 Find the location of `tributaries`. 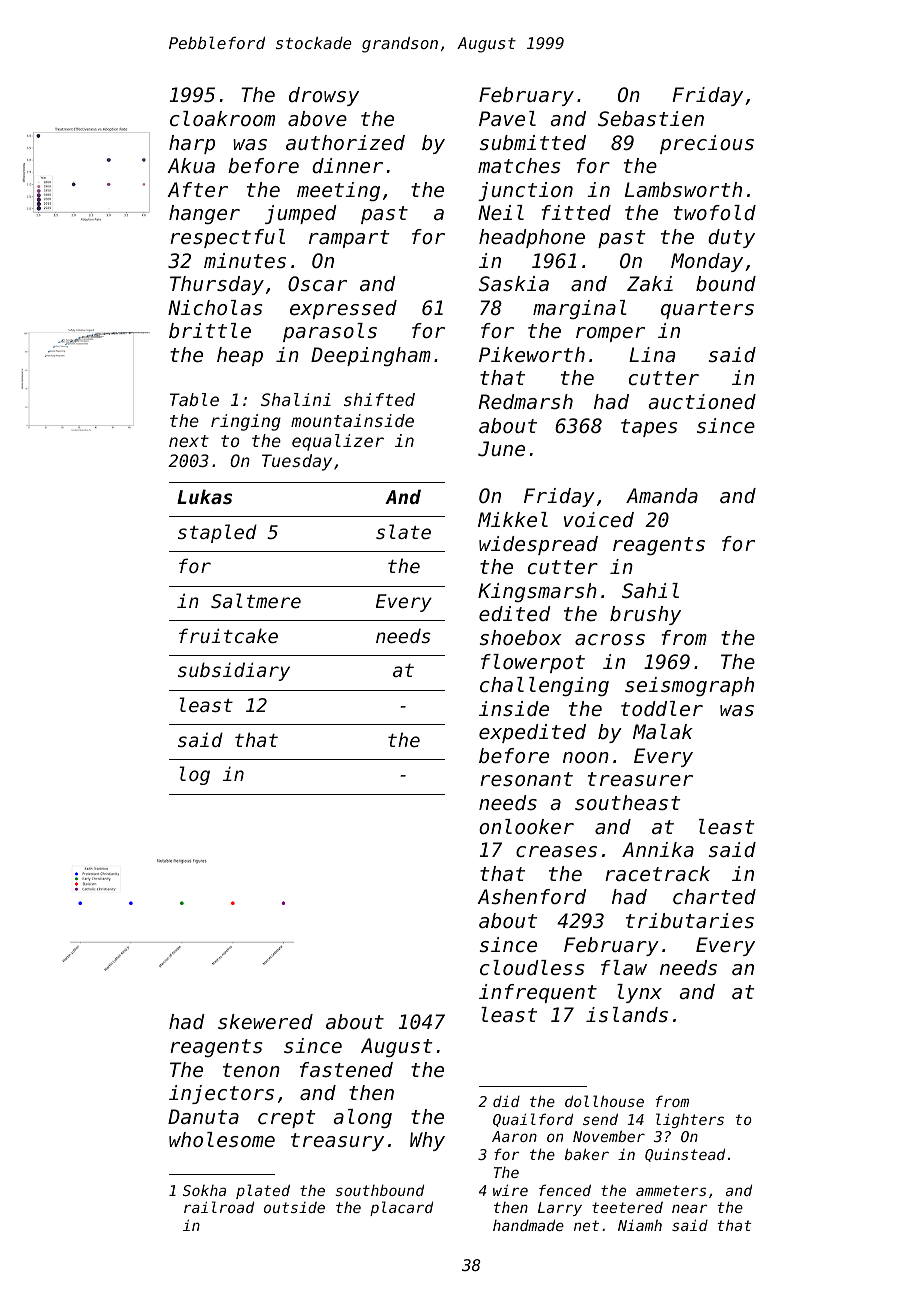

tributaries is located at coordinates (690, 921).
